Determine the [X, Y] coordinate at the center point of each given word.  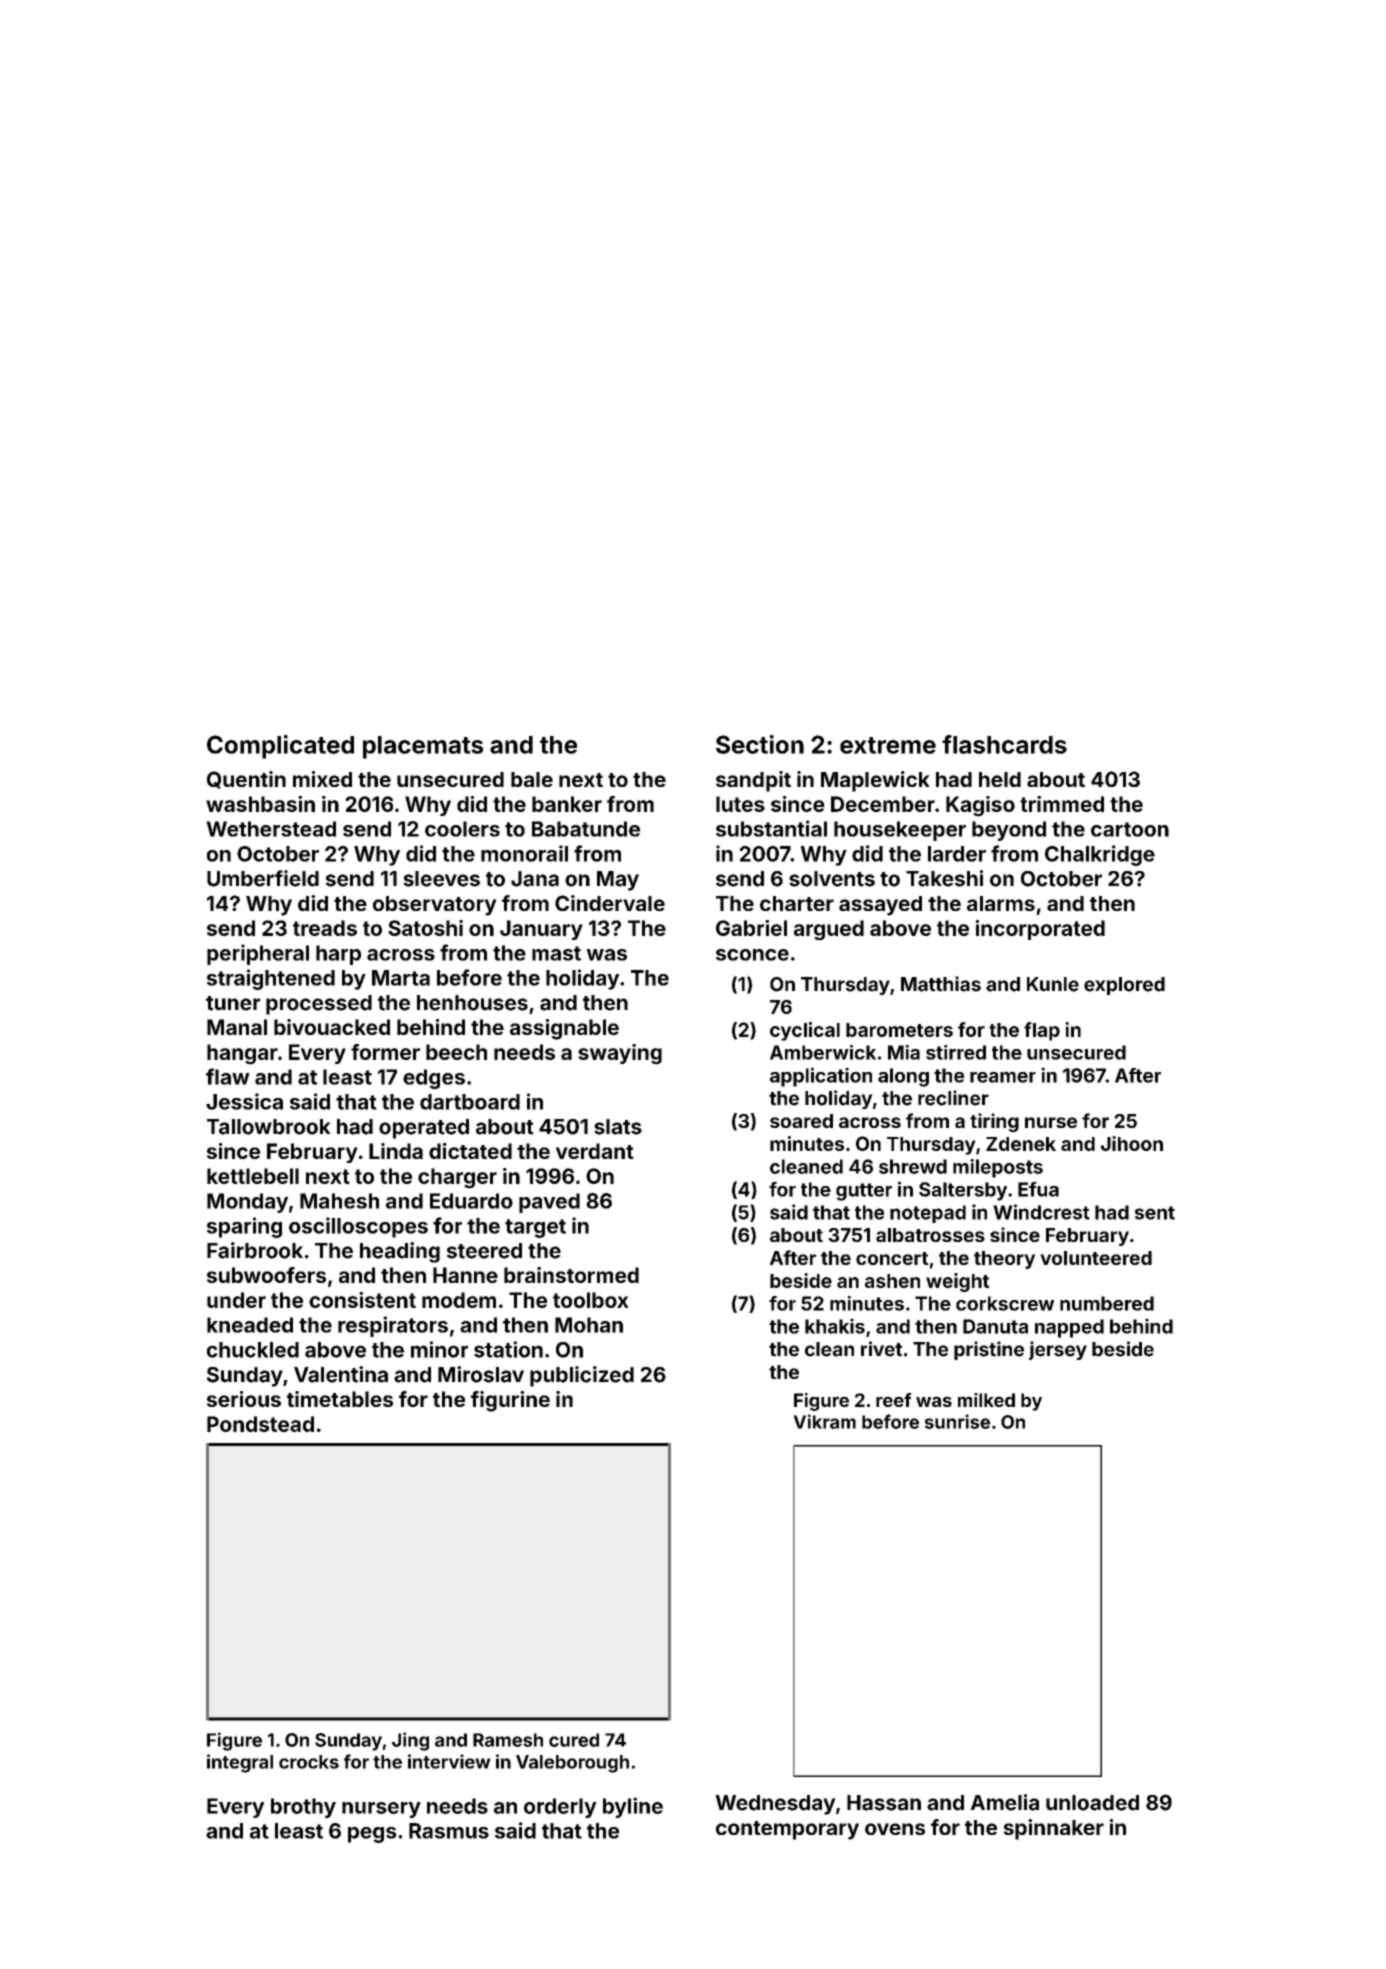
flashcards [1004, 744]
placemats [423, 747]
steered [484, 1251]
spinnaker [1053, 1829]
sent [1155, 1213]
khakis [835, 1326]
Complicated [280, 747]
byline [633, 1807]
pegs [372, 1835]
